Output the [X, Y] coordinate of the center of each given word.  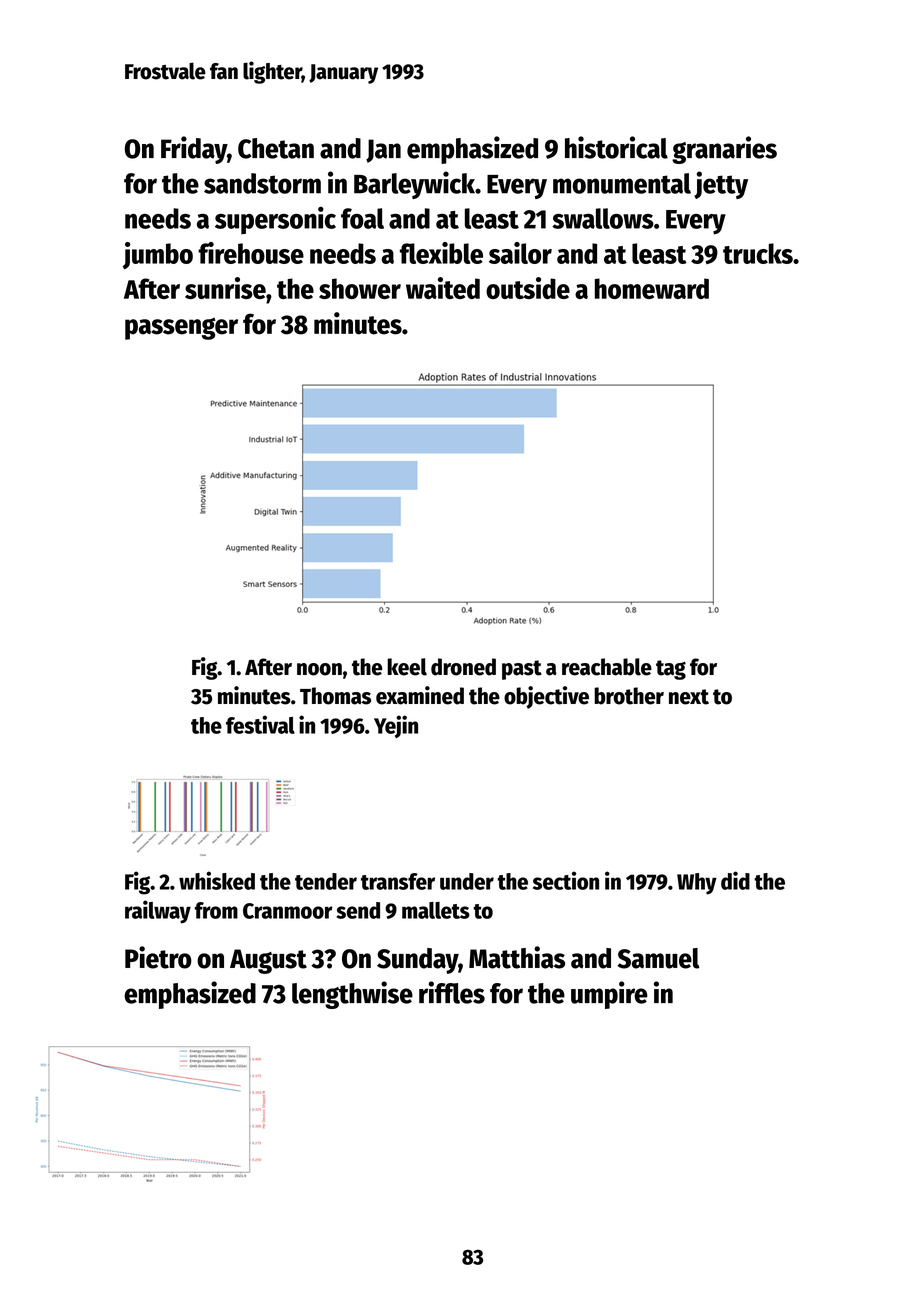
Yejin [396, 726]
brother [629, 696]
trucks [758, 253]
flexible [441, 253]
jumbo [158, 256]
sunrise [225, 288]
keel [407, 667]
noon [319, 669]
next [689, 697]
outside [528, 288]
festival [260, 724]
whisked [217, 880]
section [566, 880]
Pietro [158, 957]
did [735, 880]
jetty [721, 185]
